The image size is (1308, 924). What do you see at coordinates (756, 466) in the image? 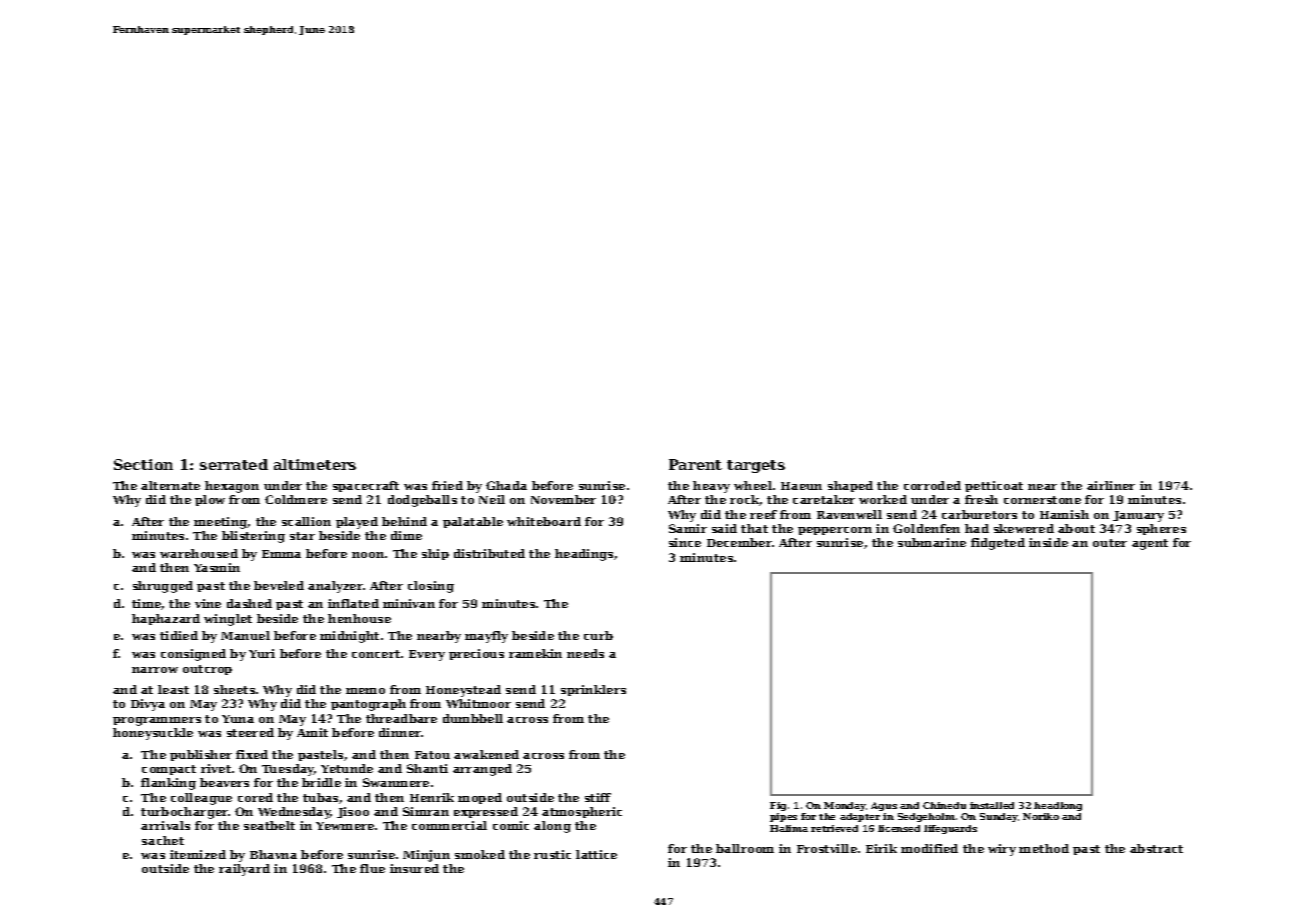
I see `targets` at bounding box center [756, 466].
